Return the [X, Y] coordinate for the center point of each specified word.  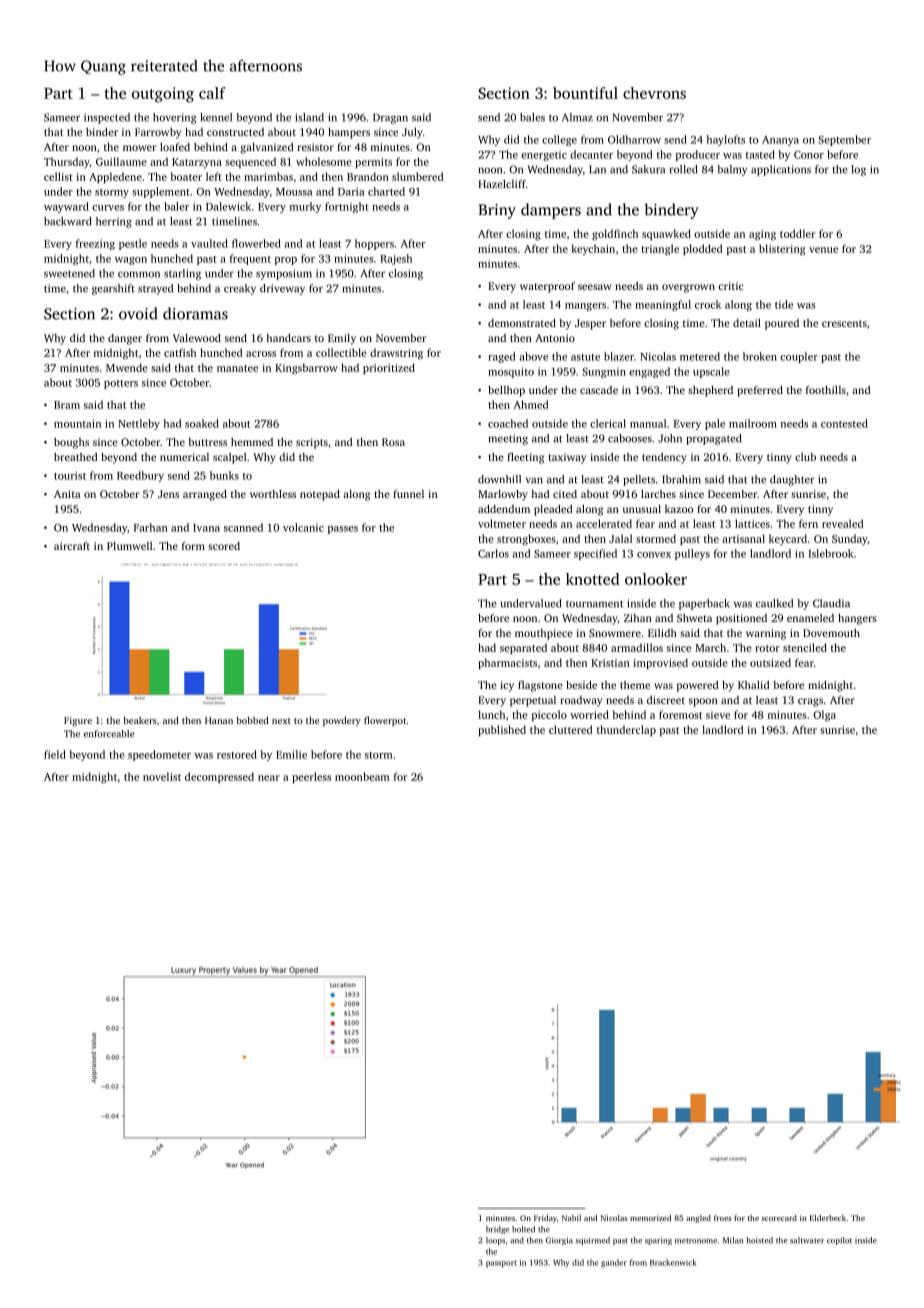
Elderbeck [828, 1218]
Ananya [780, 141]
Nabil [571, 1218]
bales [532, 117]
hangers [857, 619]
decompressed [219, 777]
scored [224, 546]
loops [495, 1241]
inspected [107, 118]
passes [343, 530]
